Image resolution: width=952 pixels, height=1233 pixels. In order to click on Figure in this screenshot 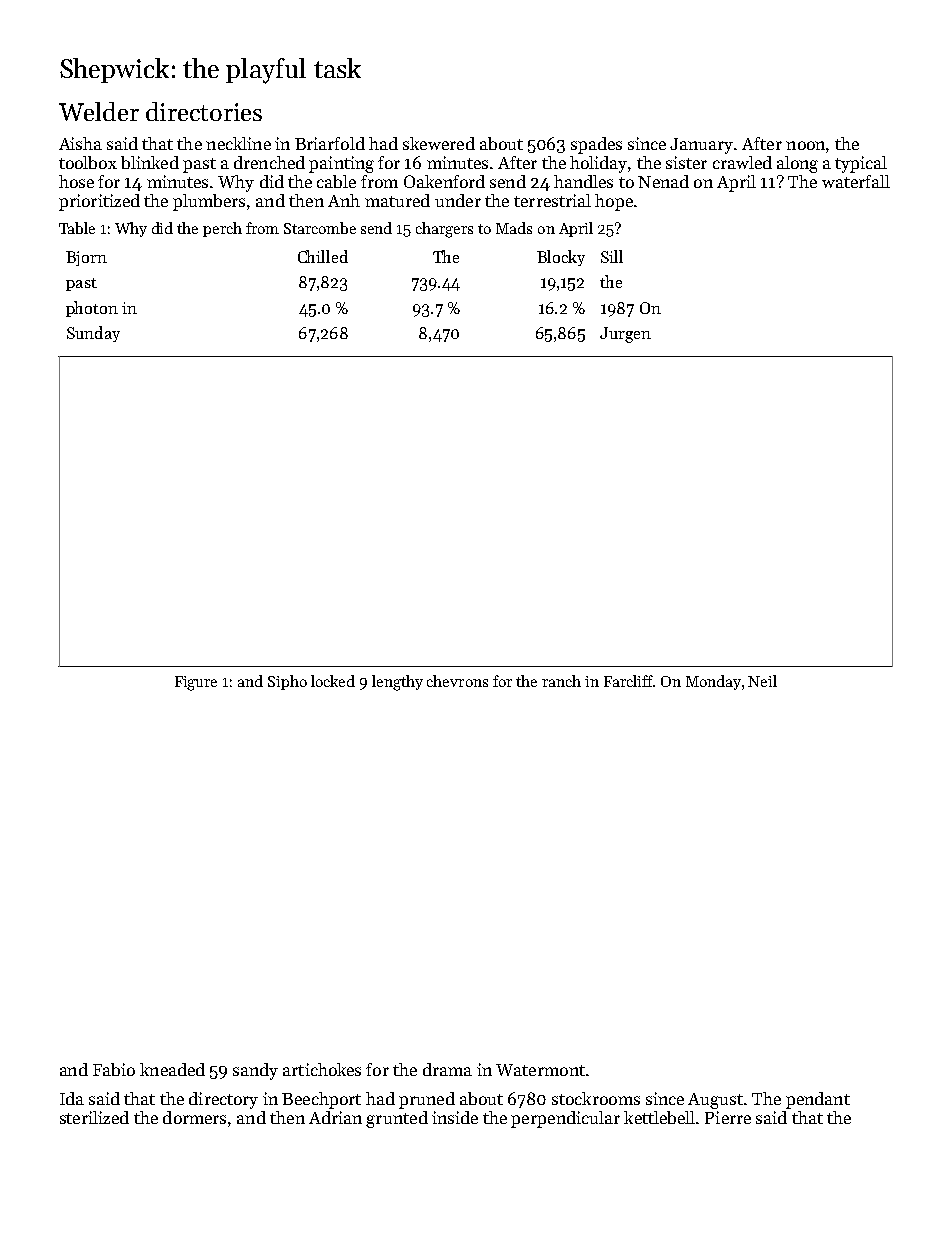, I will do `click(196, 683)`.
